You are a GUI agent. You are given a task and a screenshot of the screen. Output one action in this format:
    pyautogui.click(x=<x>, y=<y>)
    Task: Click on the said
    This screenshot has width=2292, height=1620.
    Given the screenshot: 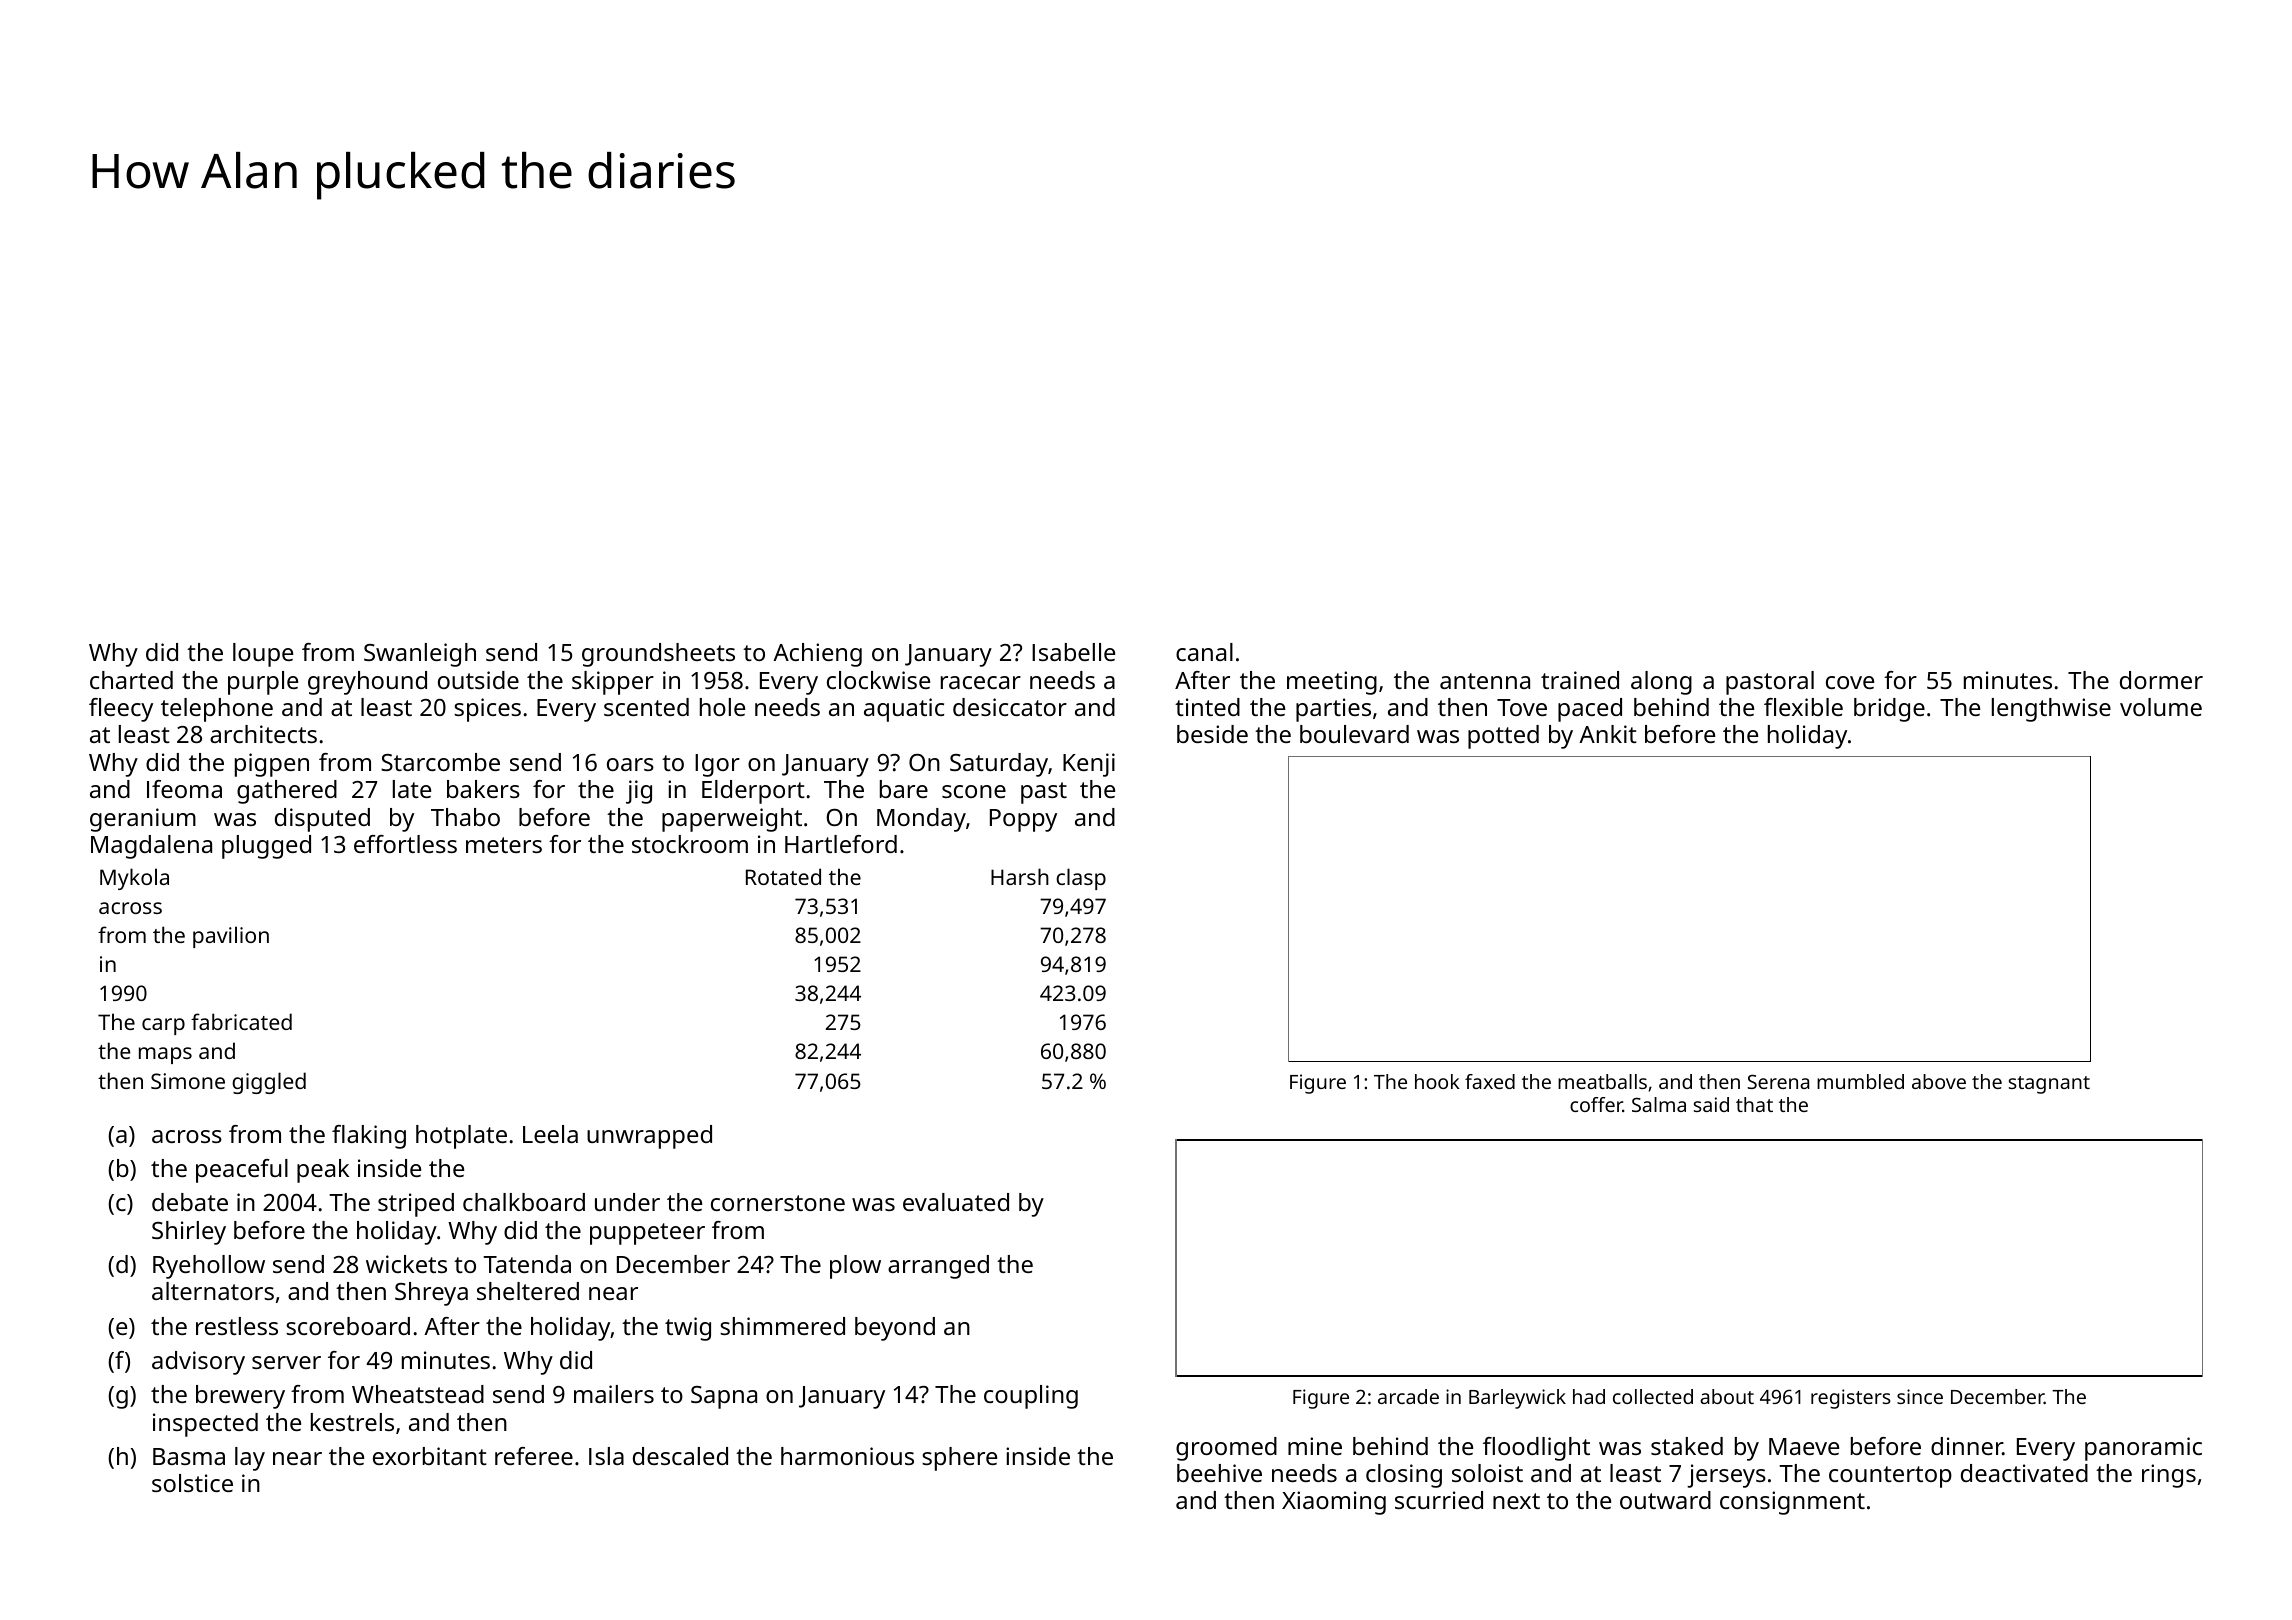 What is the action you would take?
    pyautogui.click(x=1711, y=1104)
